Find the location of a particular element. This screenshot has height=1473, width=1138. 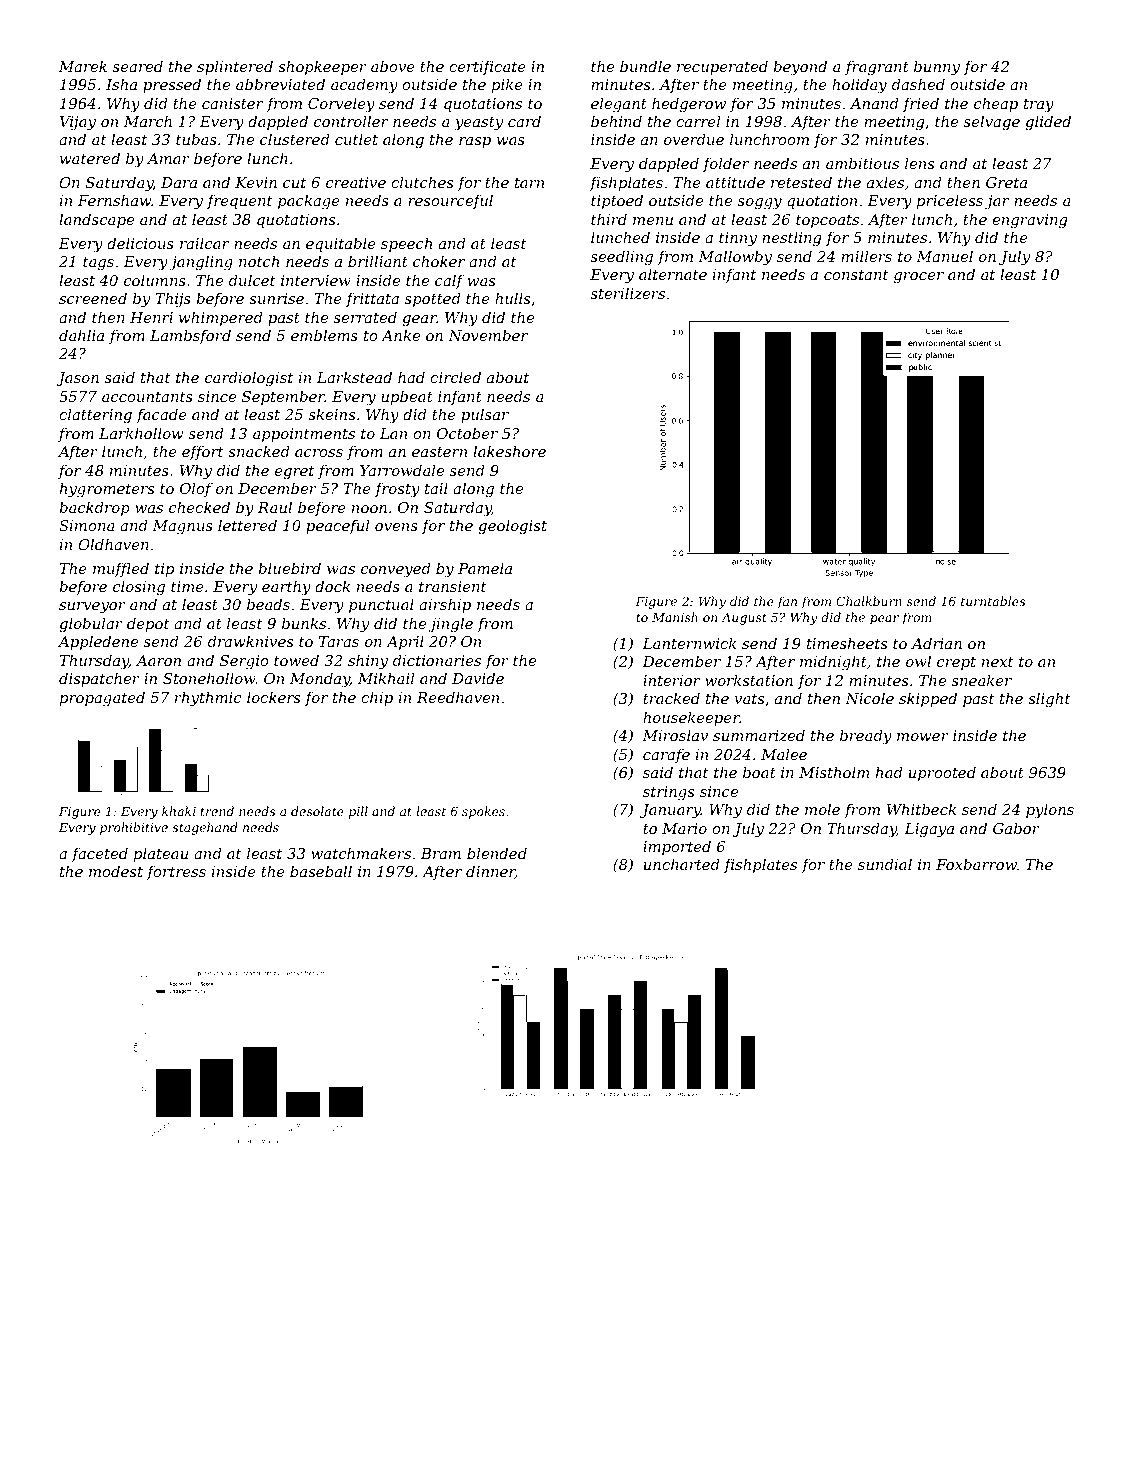

grocer is located at coordinates (919, 278).
